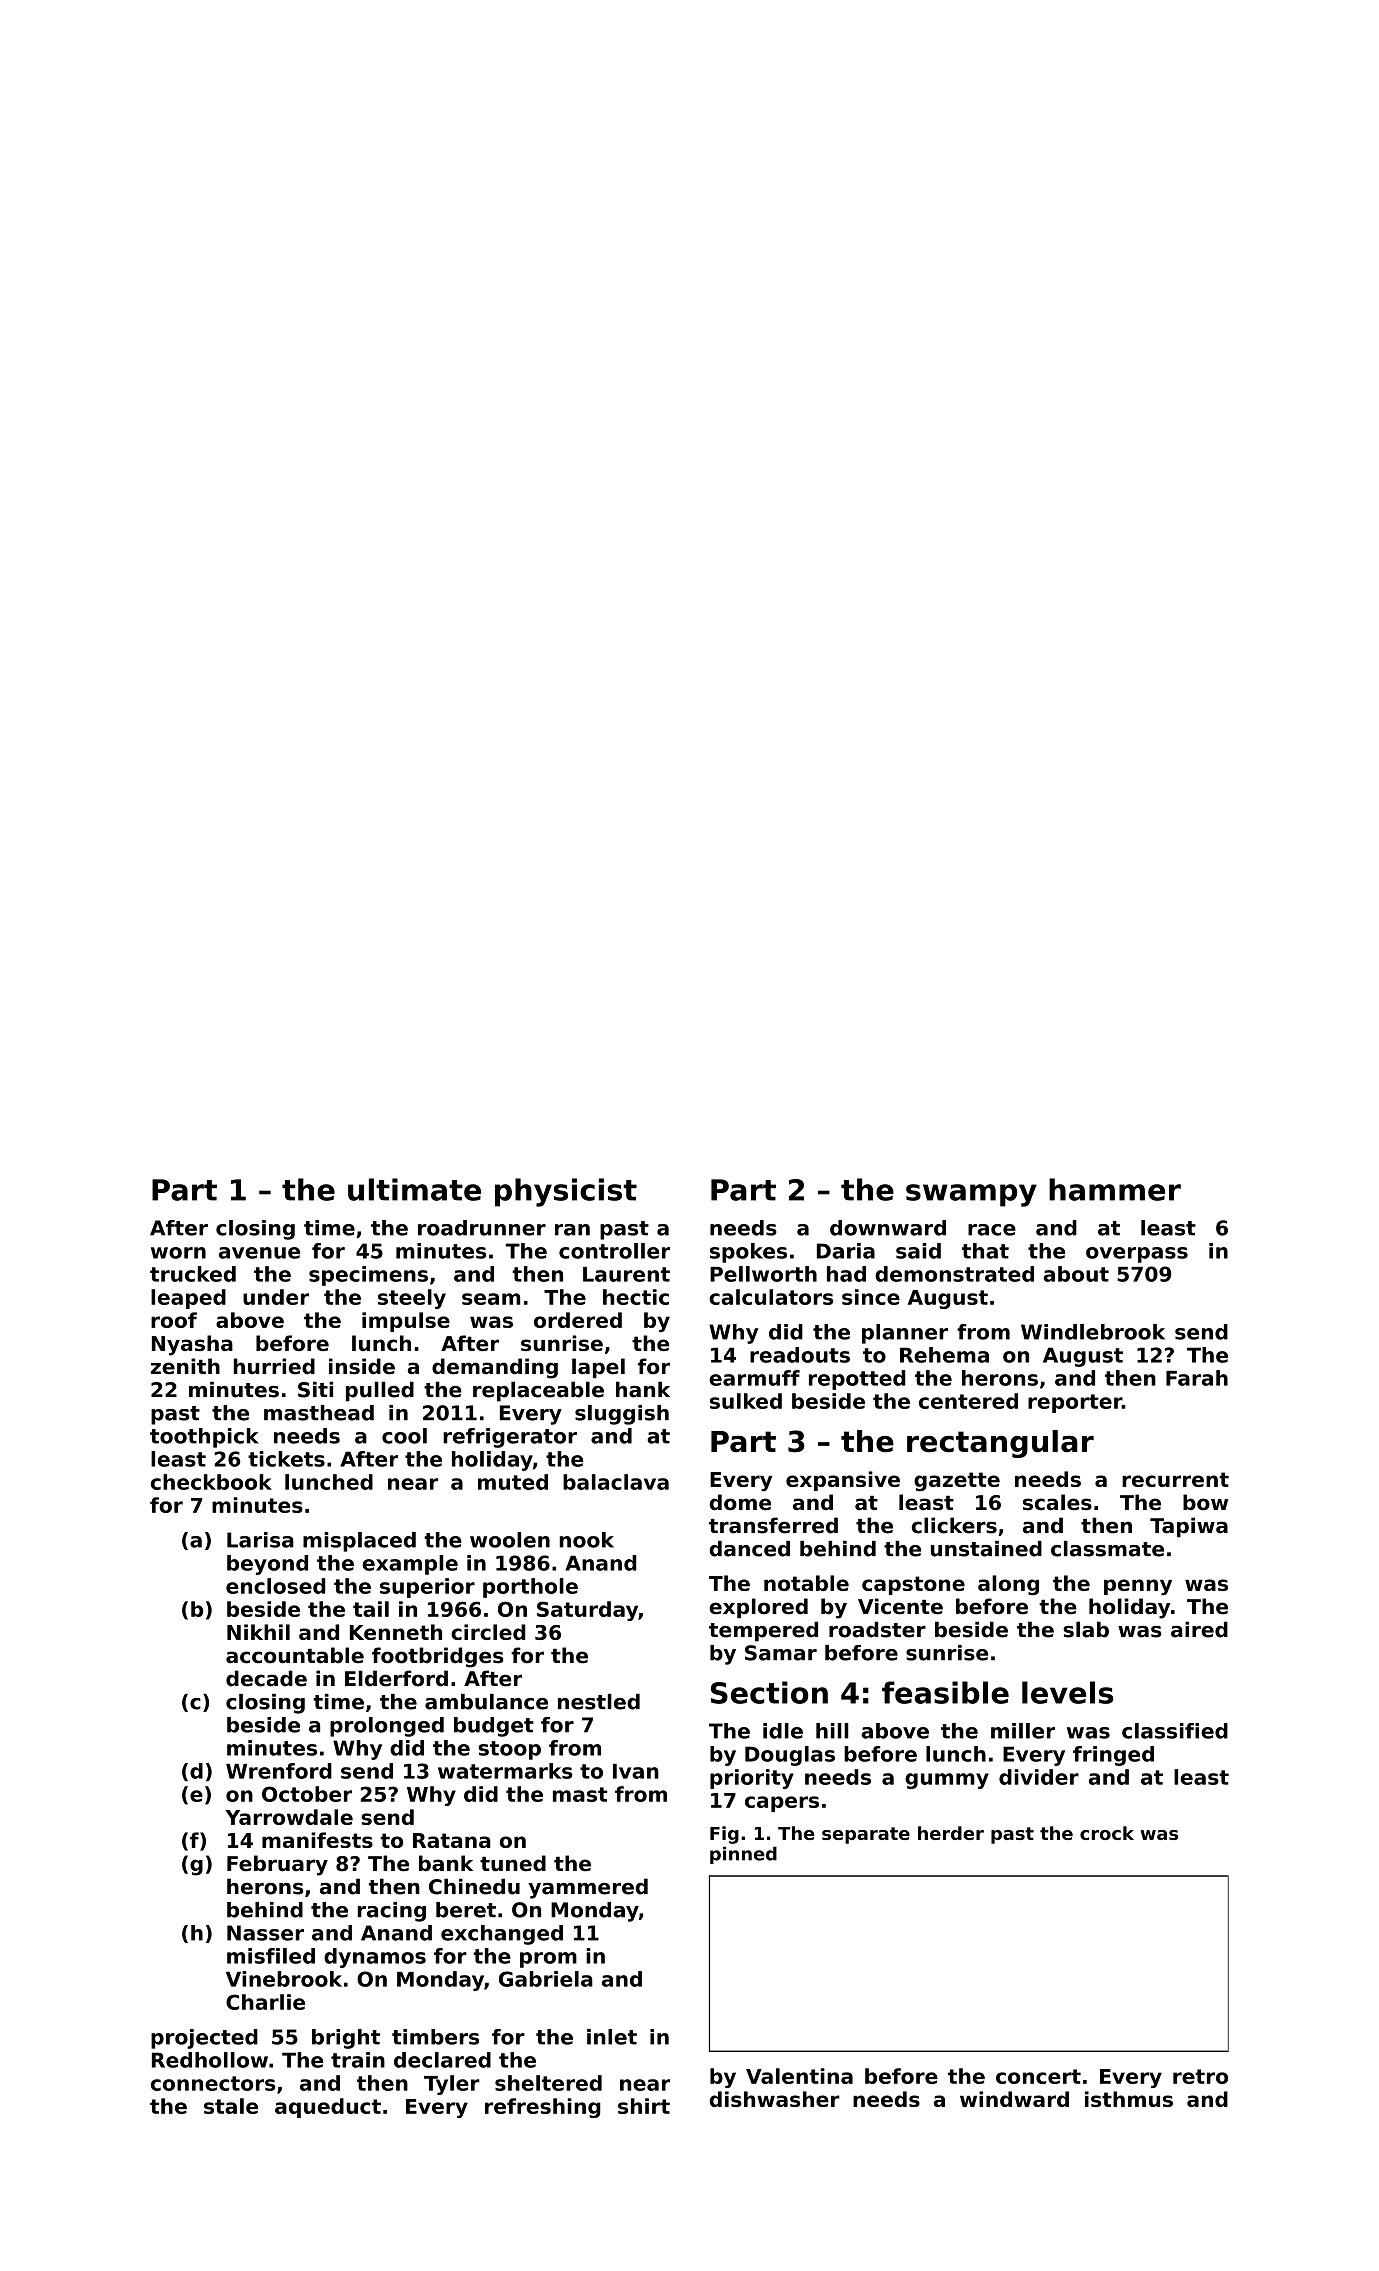  What do you see at coordinates (743, 1855) in the screenshot?
I see `pinned` at bounding box center [743, 1855].
